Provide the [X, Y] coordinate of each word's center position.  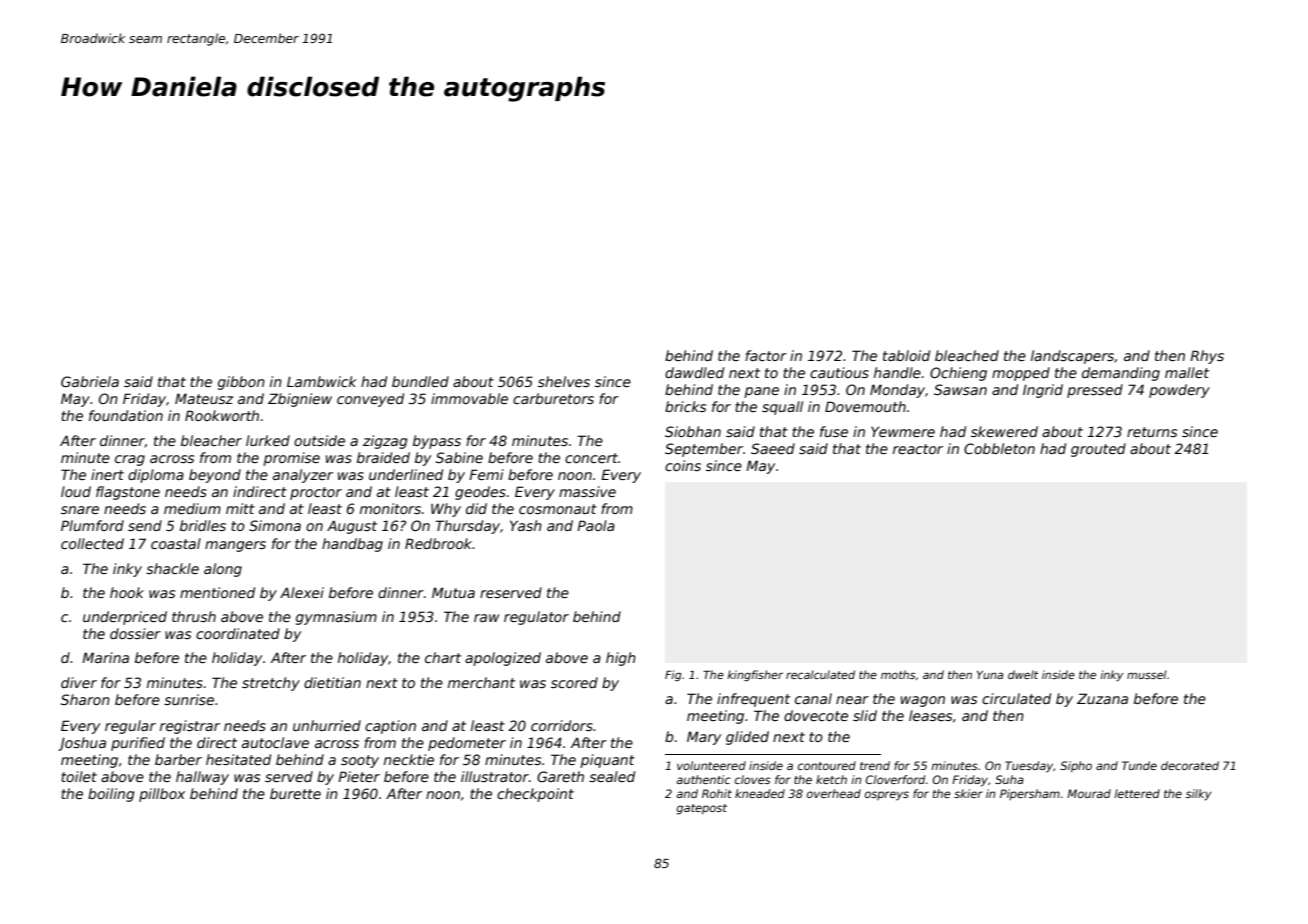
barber [178, 759]
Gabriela [90, 381]
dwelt [1023, 674]
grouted [1098, 450]
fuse [834, 431]
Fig [673, 676]
